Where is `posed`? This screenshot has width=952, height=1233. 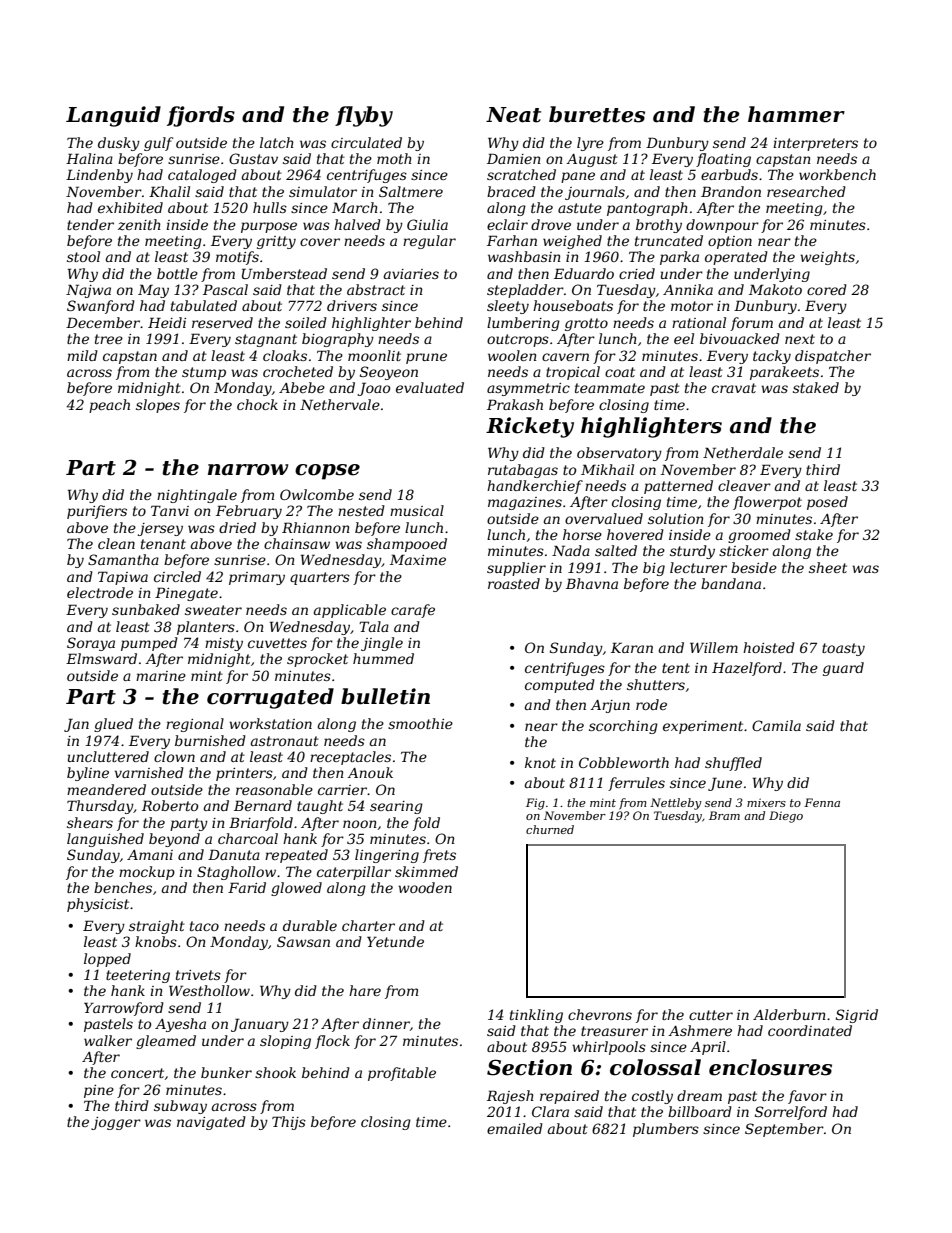
posed is located at coordinates (827, 503).
